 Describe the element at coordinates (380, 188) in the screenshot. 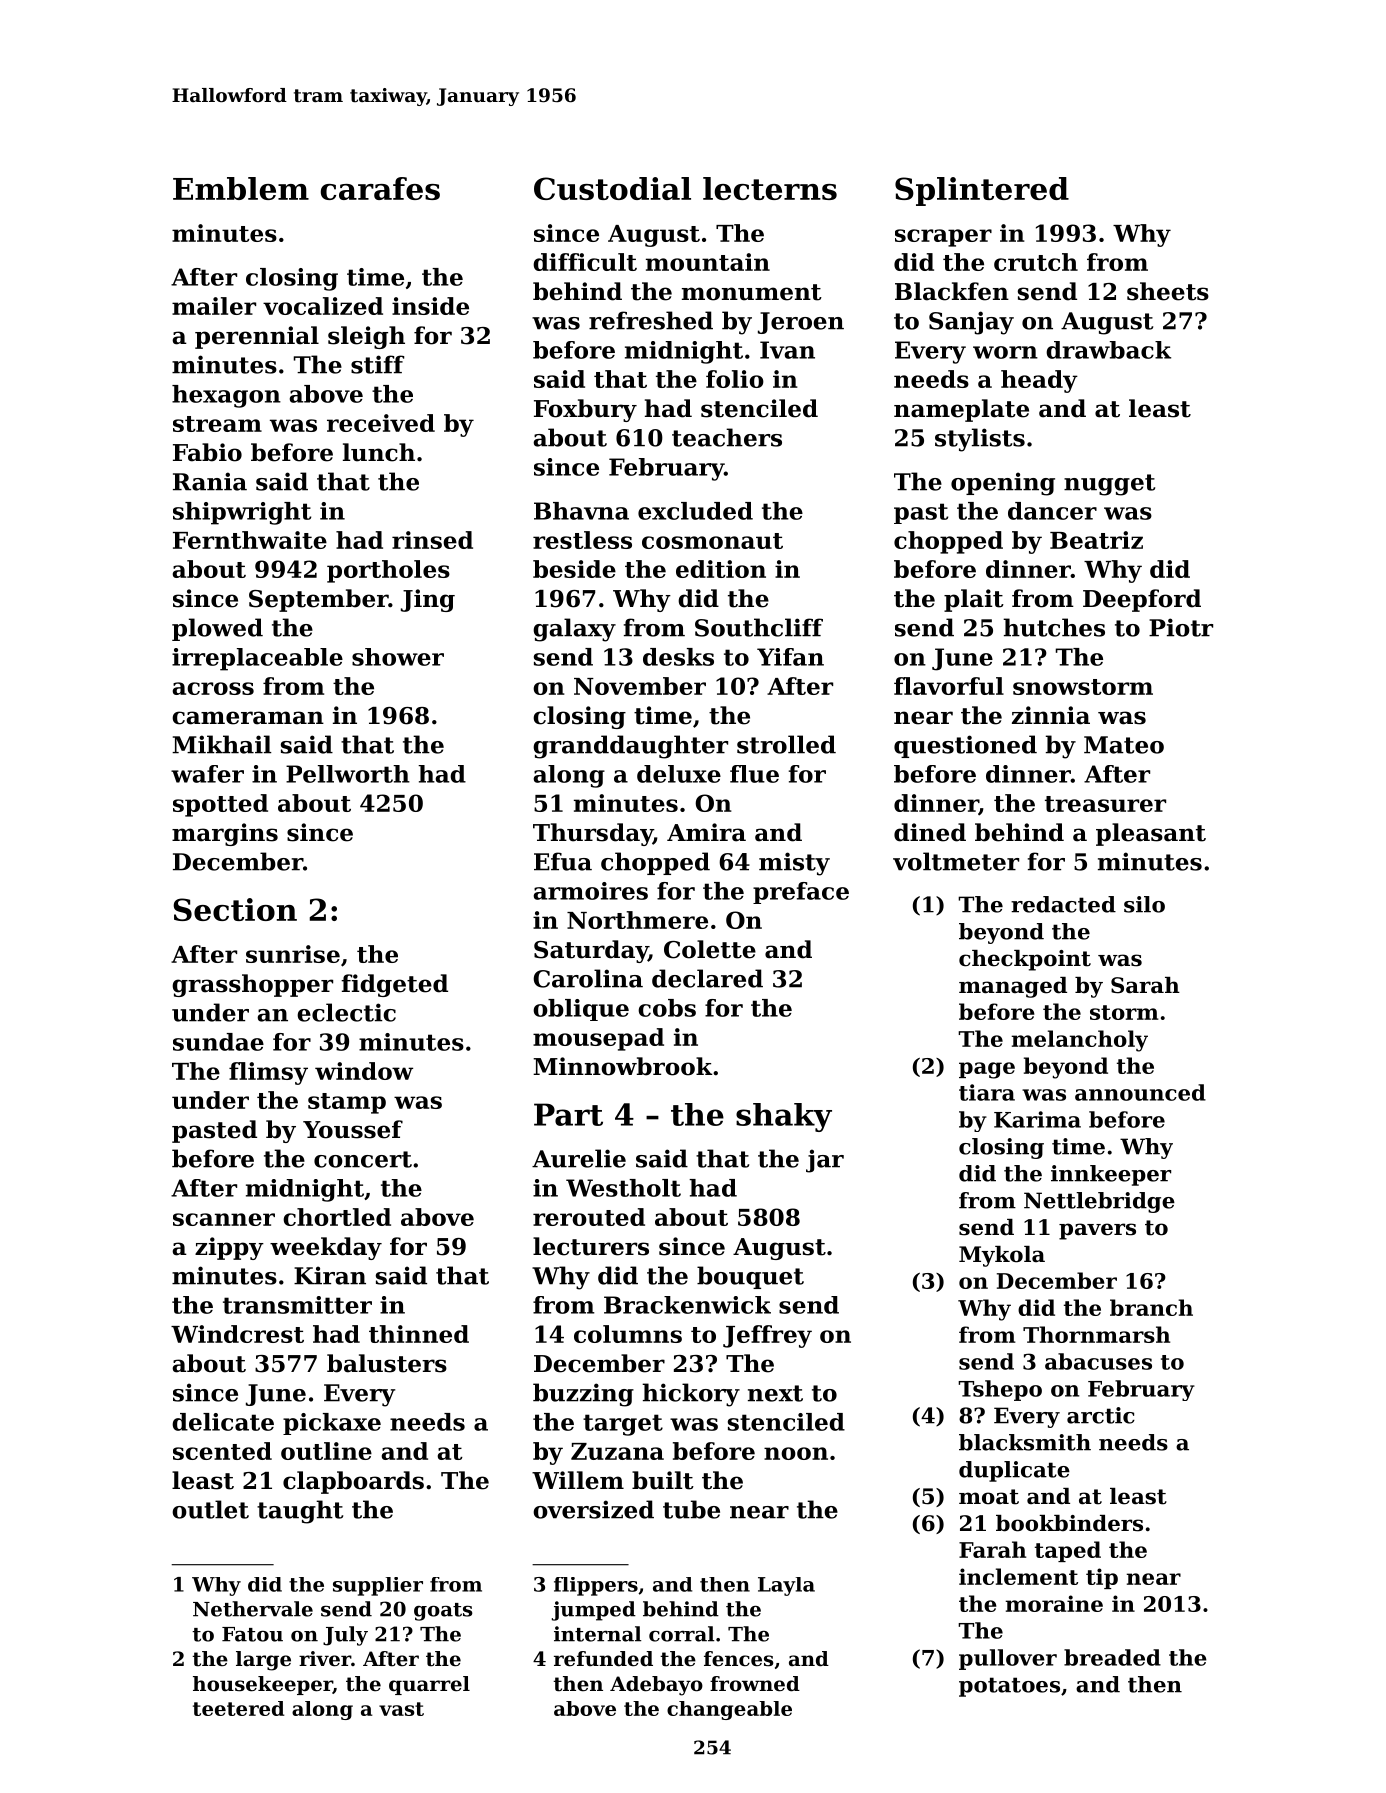

I see `carafes` at that location.
